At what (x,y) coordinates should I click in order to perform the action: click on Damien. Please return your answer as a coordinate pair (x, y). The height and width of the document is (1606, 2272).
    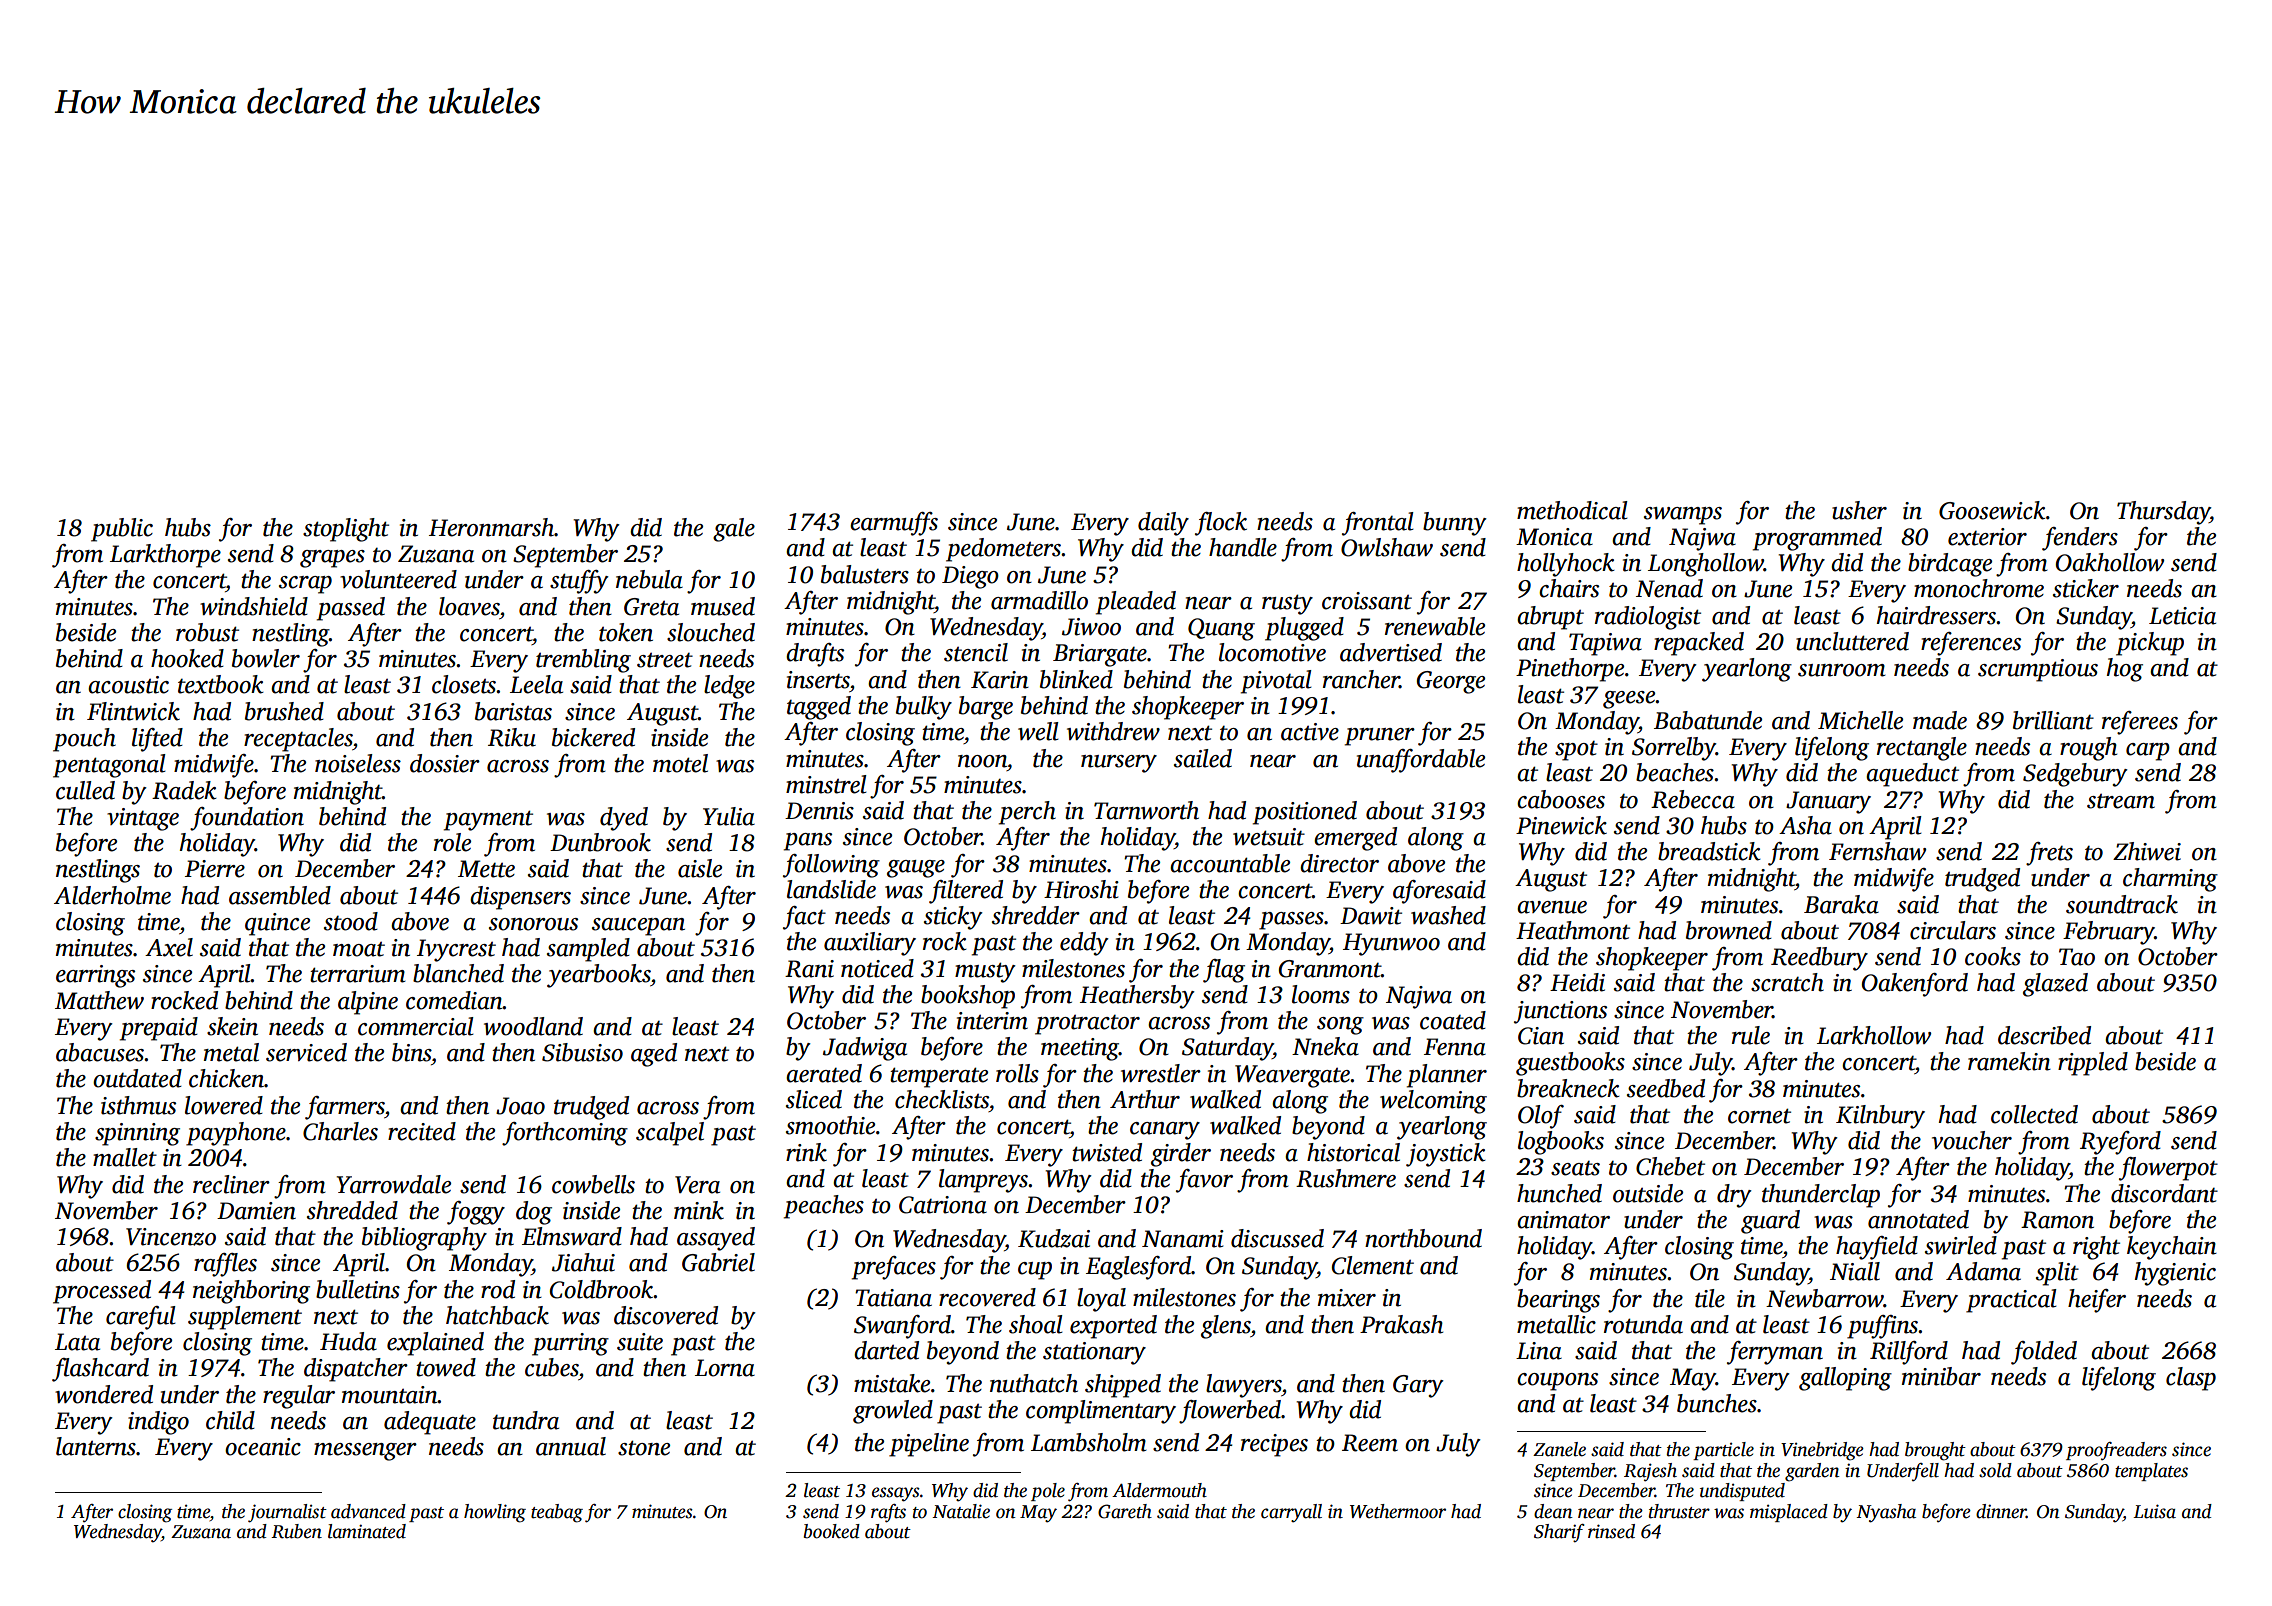
    Looking at the image, I should click on (256, 1211).
